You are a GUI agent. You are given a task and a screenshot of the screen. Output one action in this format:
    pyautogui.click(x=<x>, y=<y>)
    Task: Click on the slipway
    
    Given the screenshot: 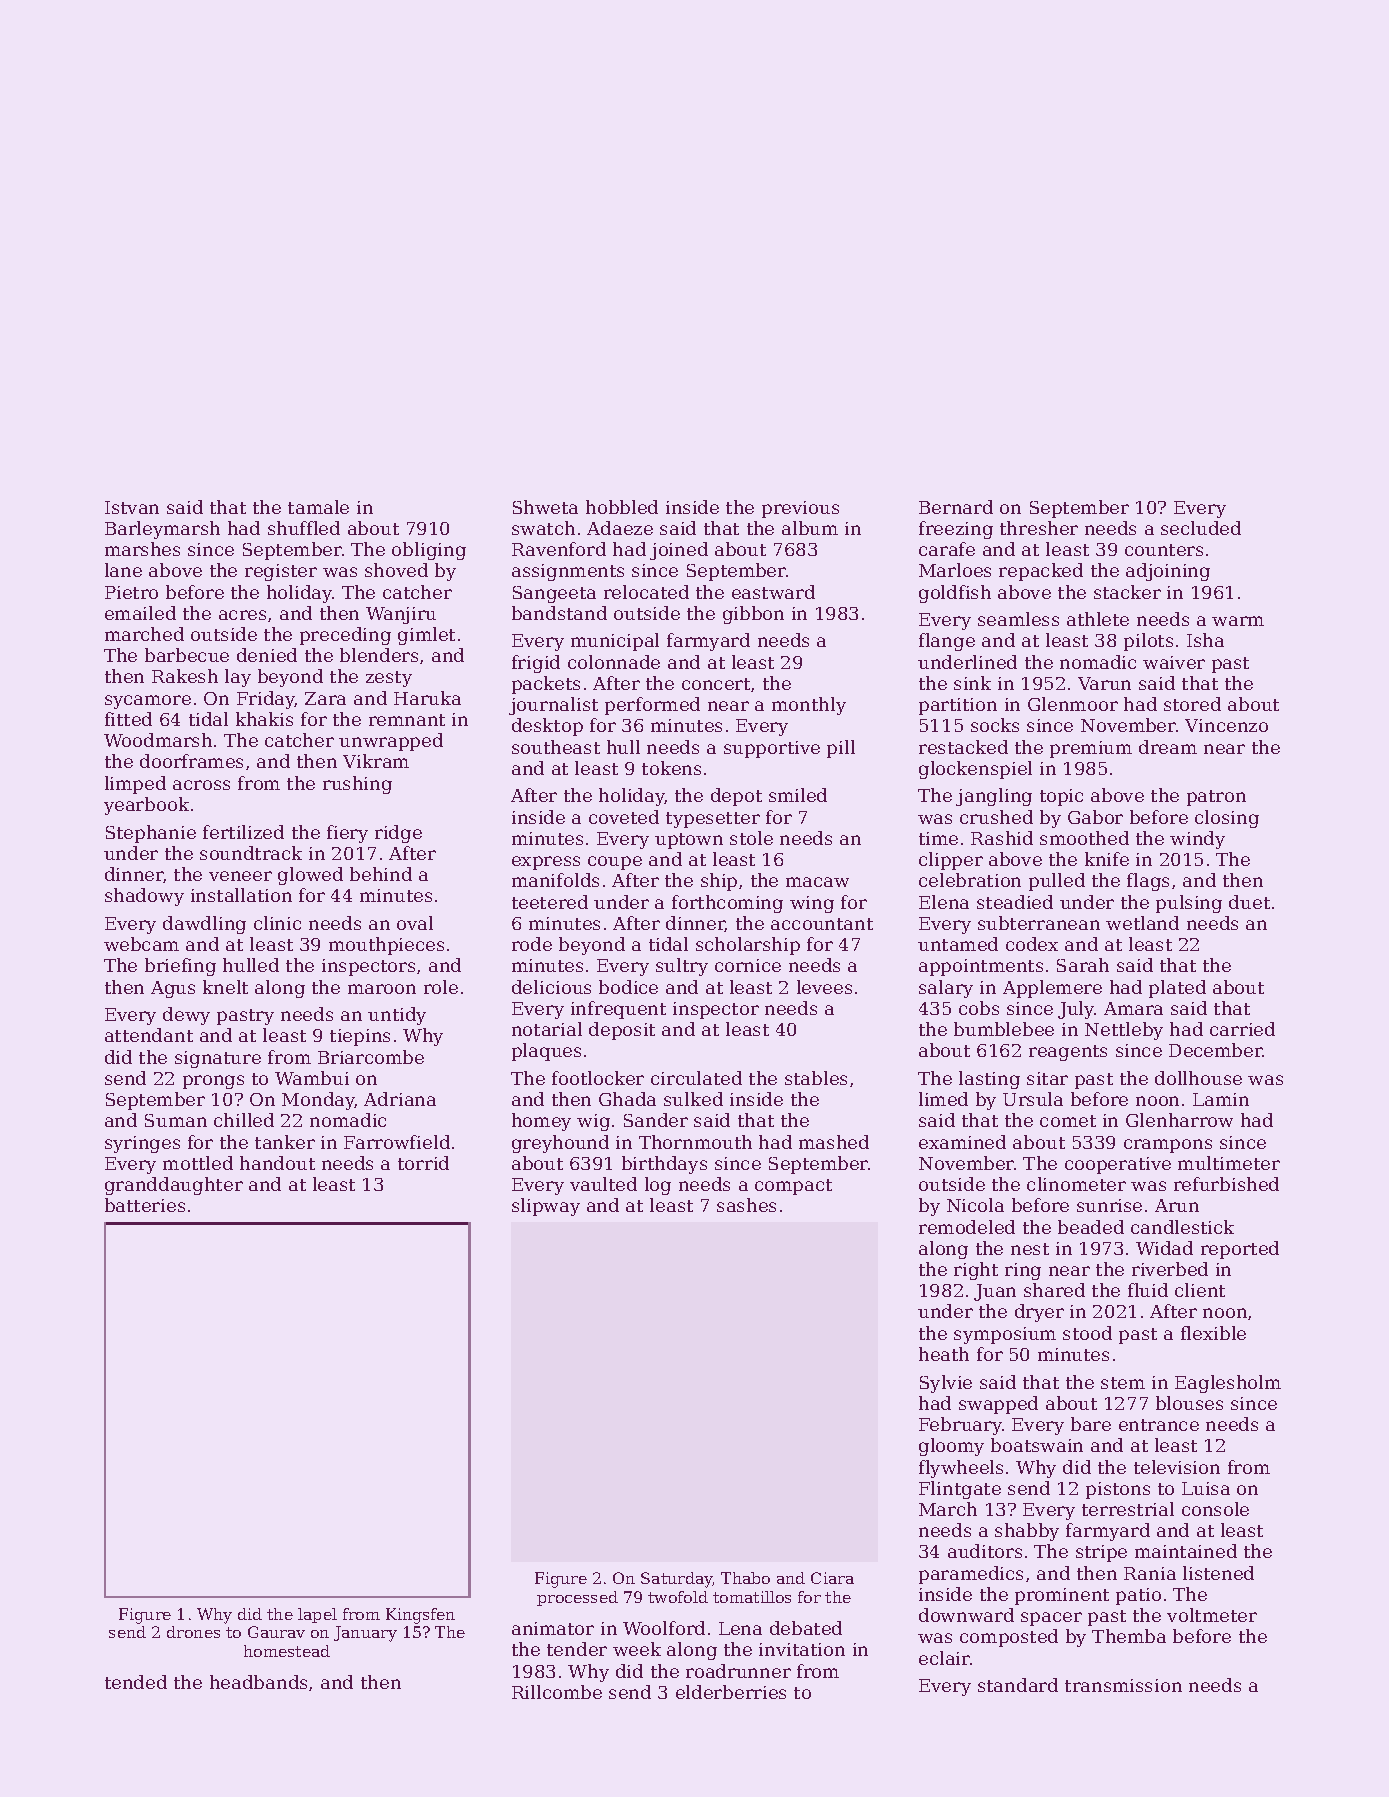 What is the action you would take?
    pyautogui.click(x=546, y=1207)
